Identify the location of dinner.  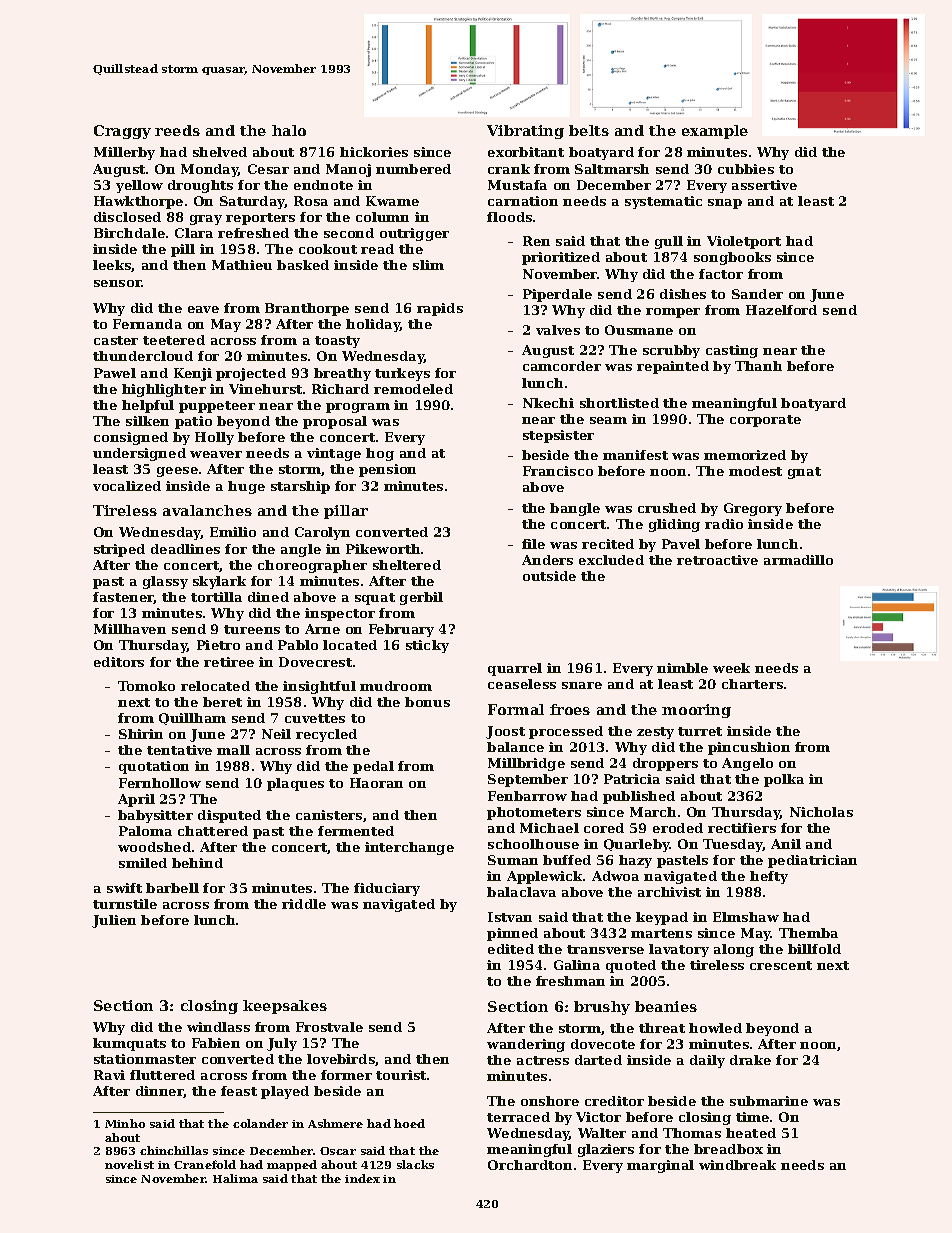
(160, 1092).
